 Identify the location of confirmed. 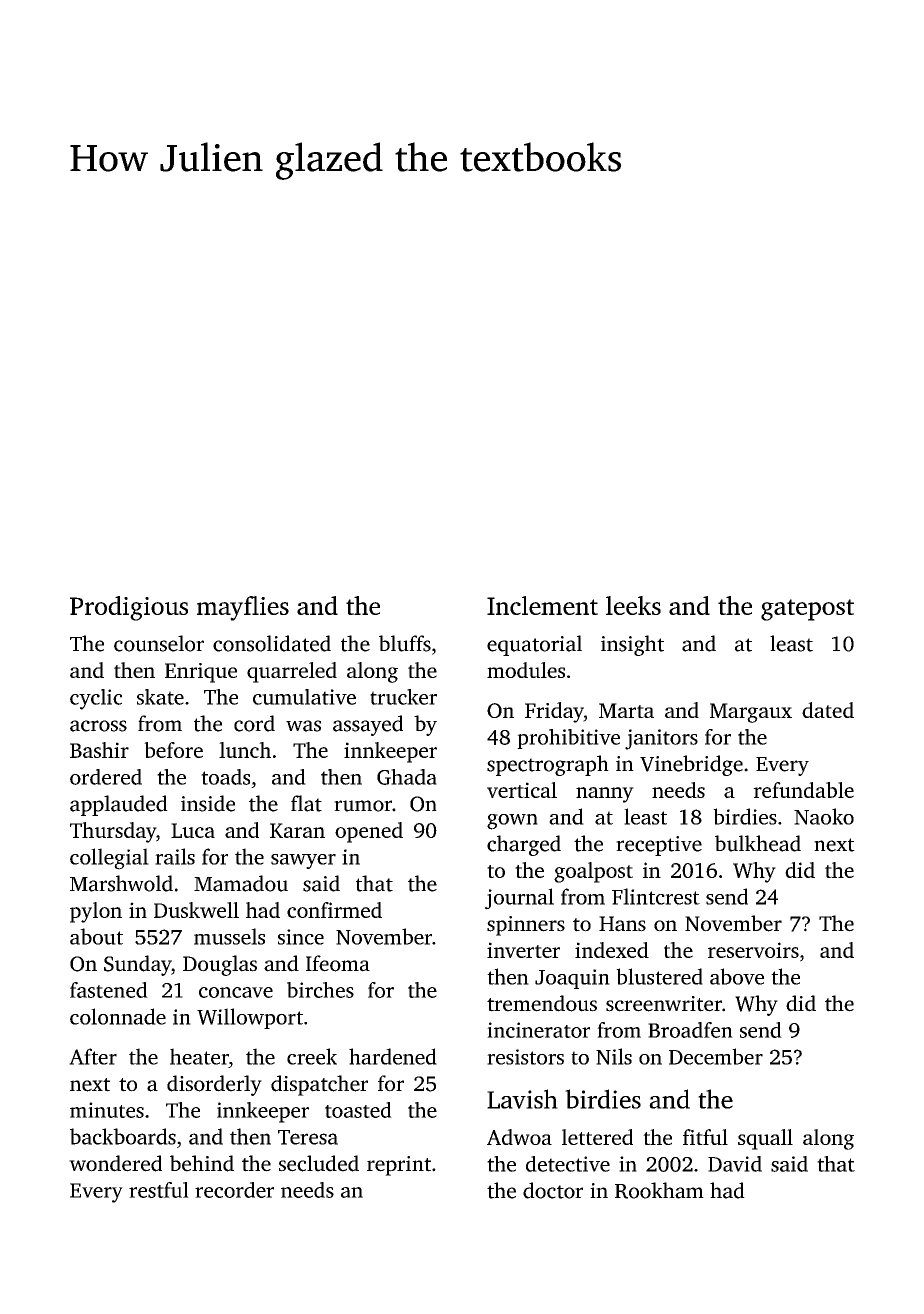
(334, 910).
